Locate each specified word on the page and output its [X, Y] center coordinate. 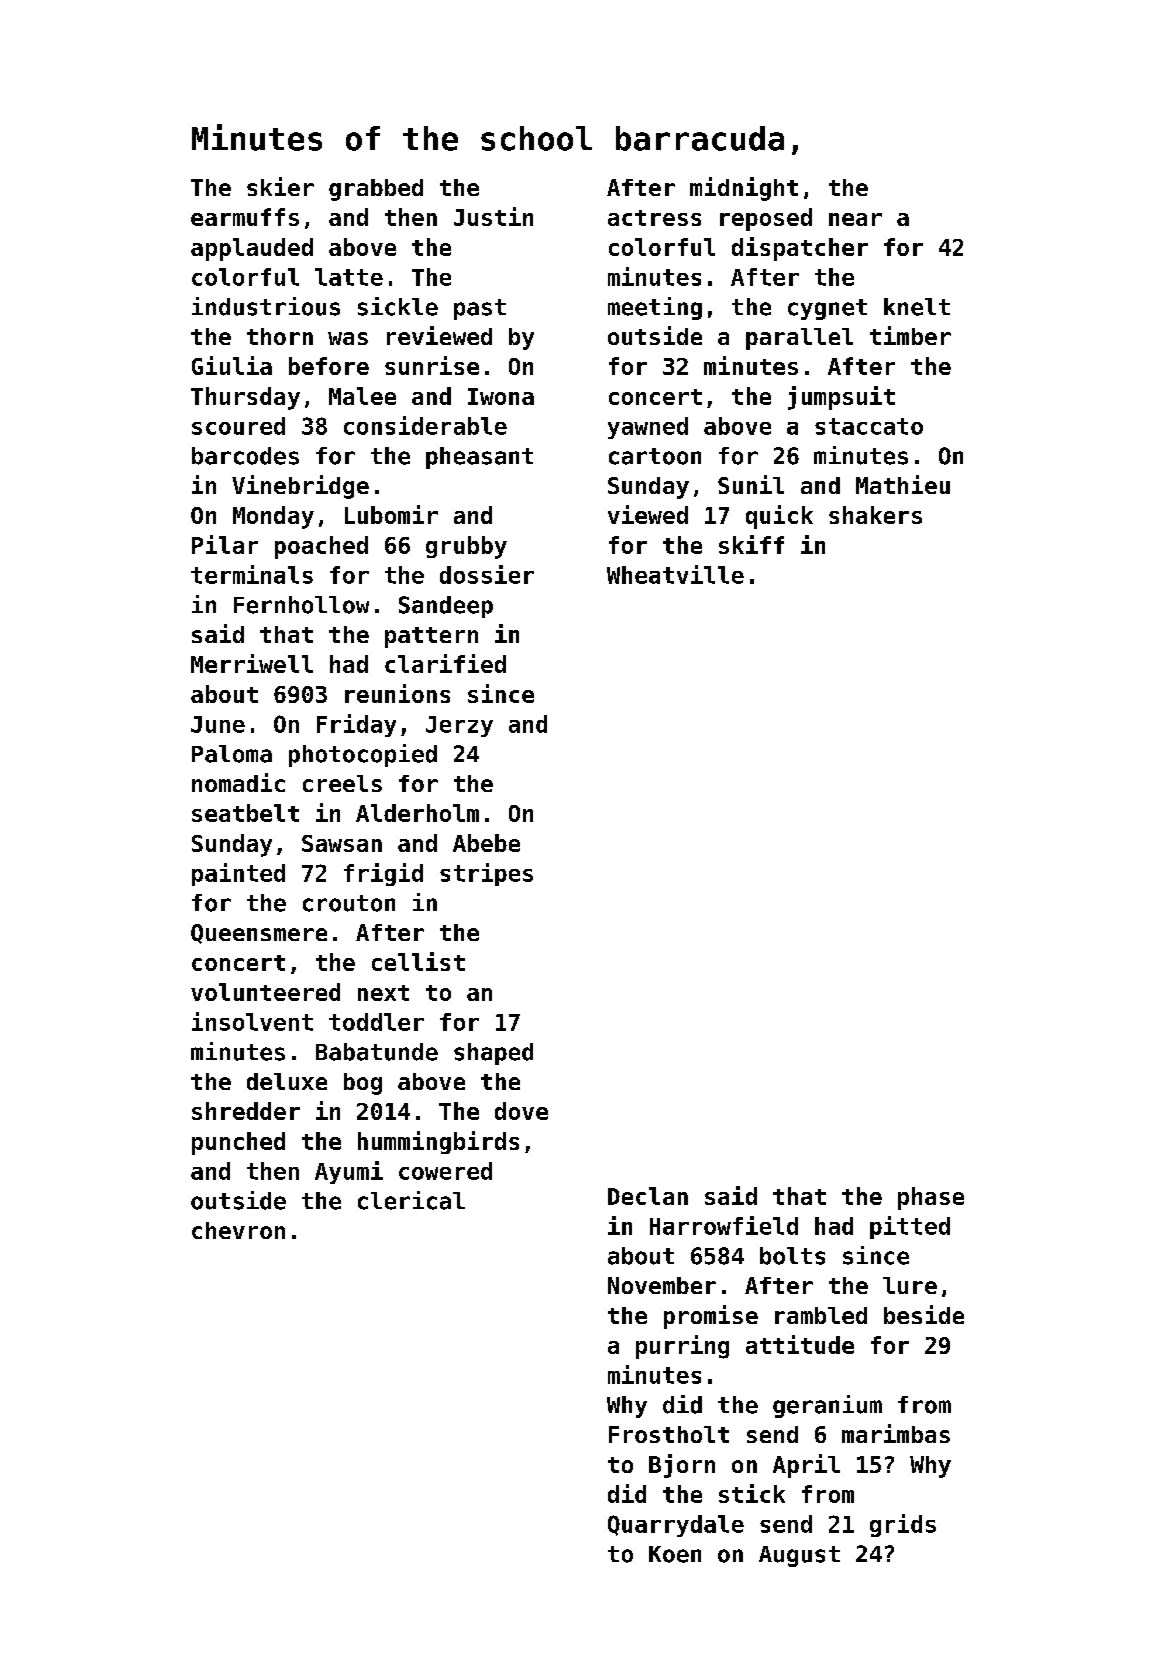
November [662, 1285]
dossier [487, 574]
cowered [445, 1171]
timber [910, 335]
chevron [238, 1230]
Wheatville [675, 574]
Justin [493, 216]
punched [238, 1143]
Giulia [232, 365]
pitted [910, 1227]
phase [931, 1198]
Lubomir [391, 514]
